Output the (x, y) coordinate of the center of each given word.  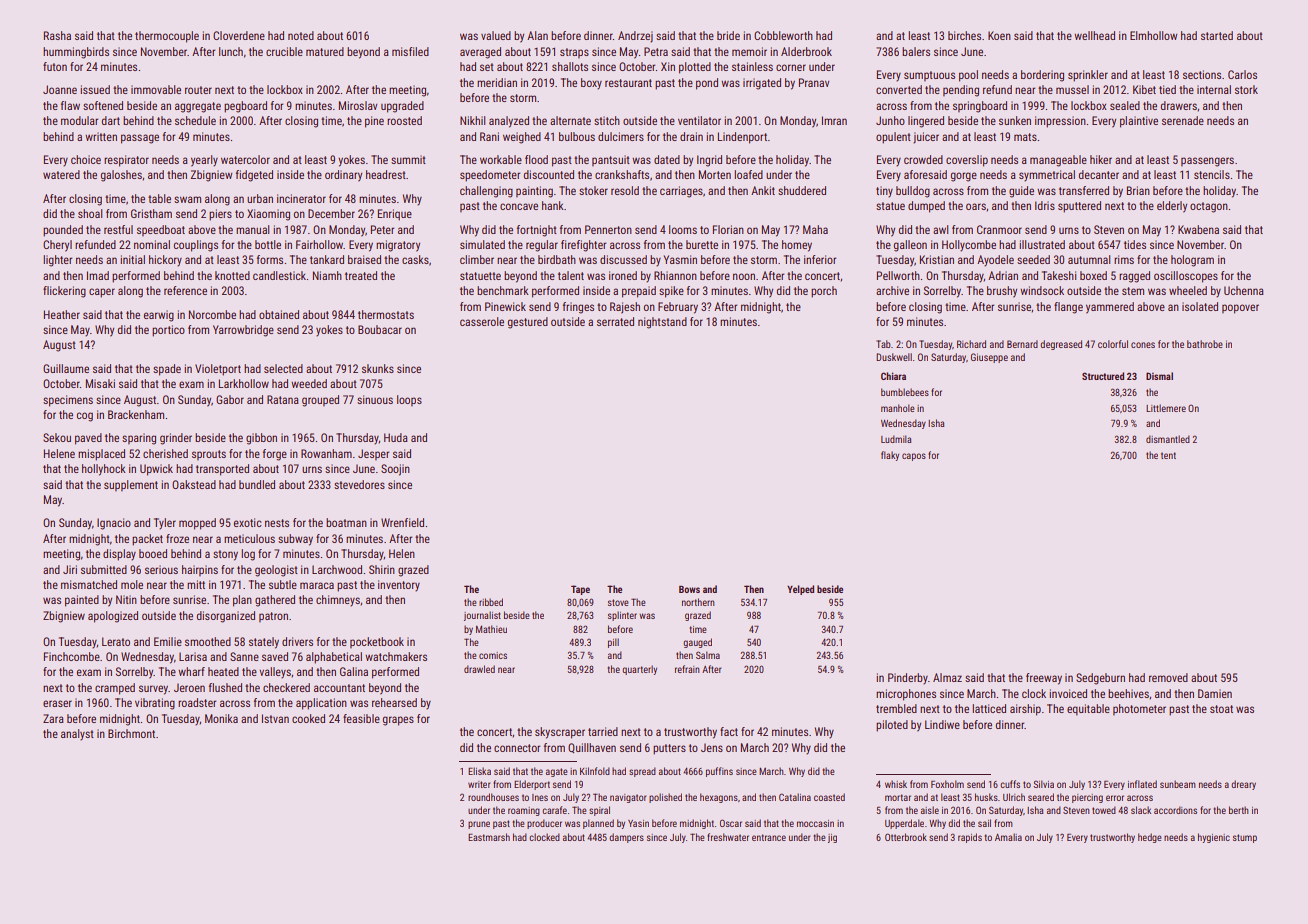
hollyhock (104, 470)
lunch (231, 51)
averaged (480, 53)
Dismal (1159, 376)
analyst (77, 735)
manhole (898, 408)
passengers (1207, 162)
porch (824, 292)
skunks (378, 368)
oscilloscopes (1186, 277)
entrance (769, 837)
